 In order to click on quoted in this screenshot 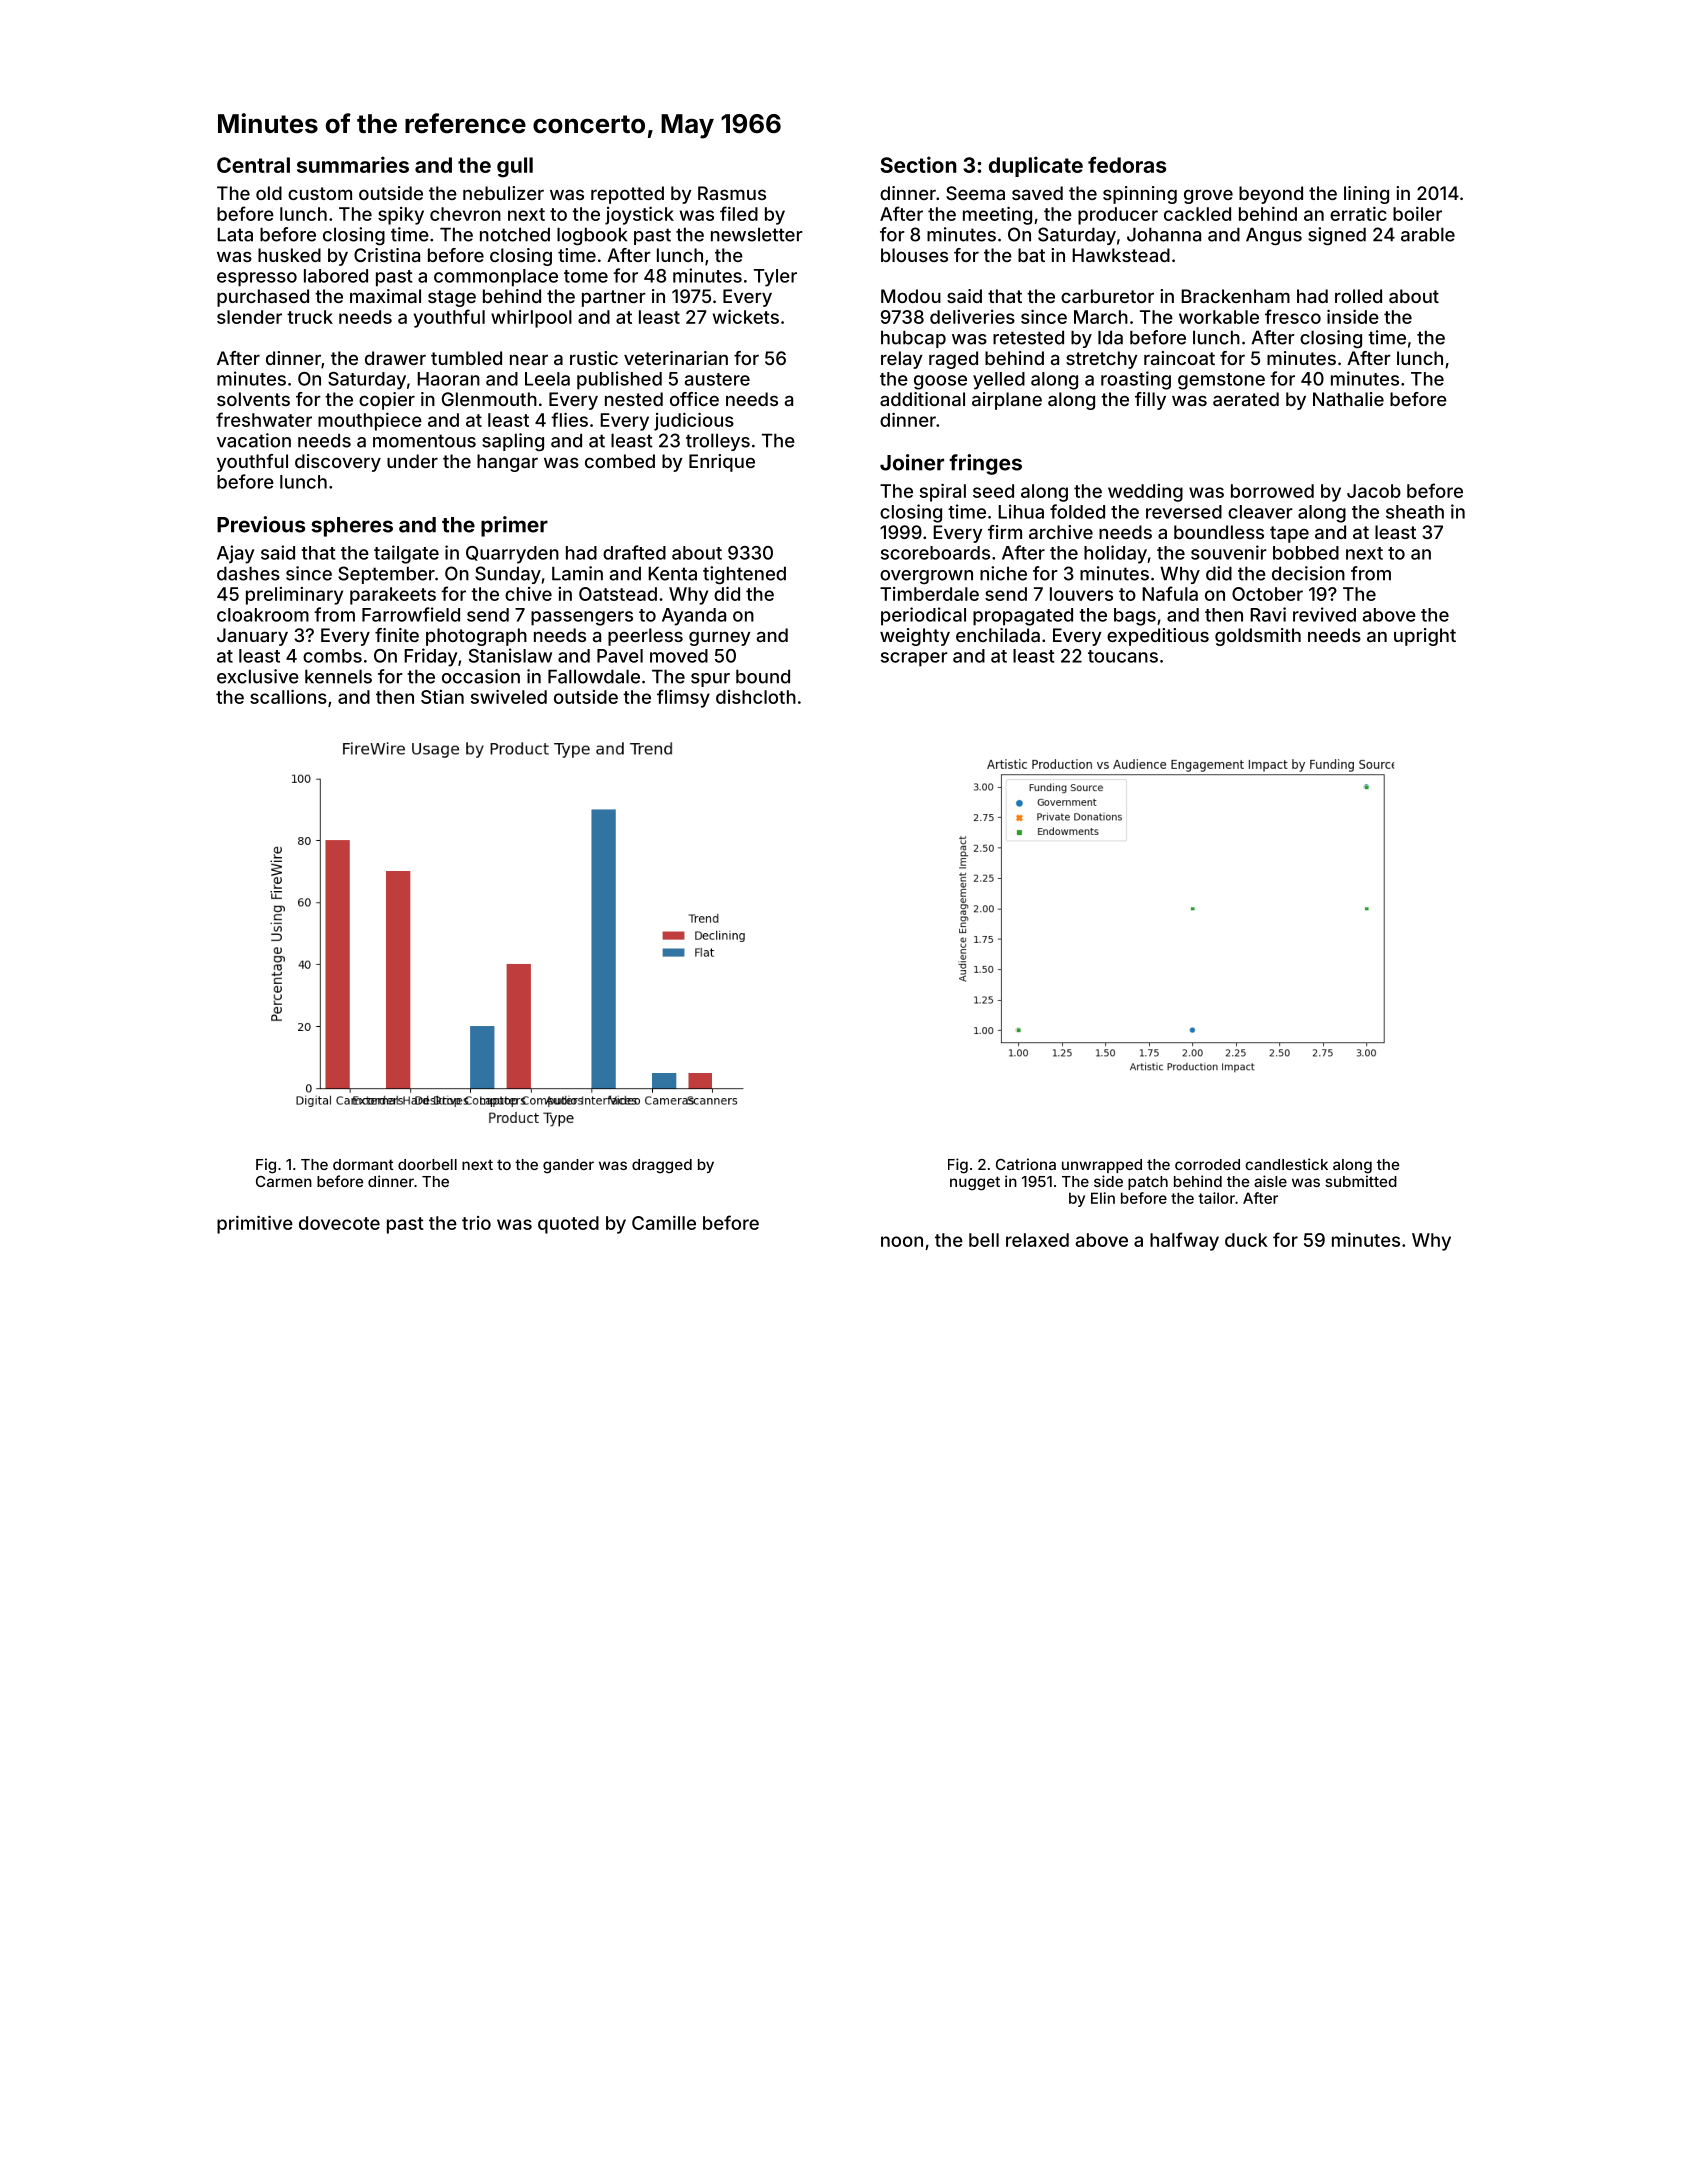, I will do `click(568, 1225)`.
